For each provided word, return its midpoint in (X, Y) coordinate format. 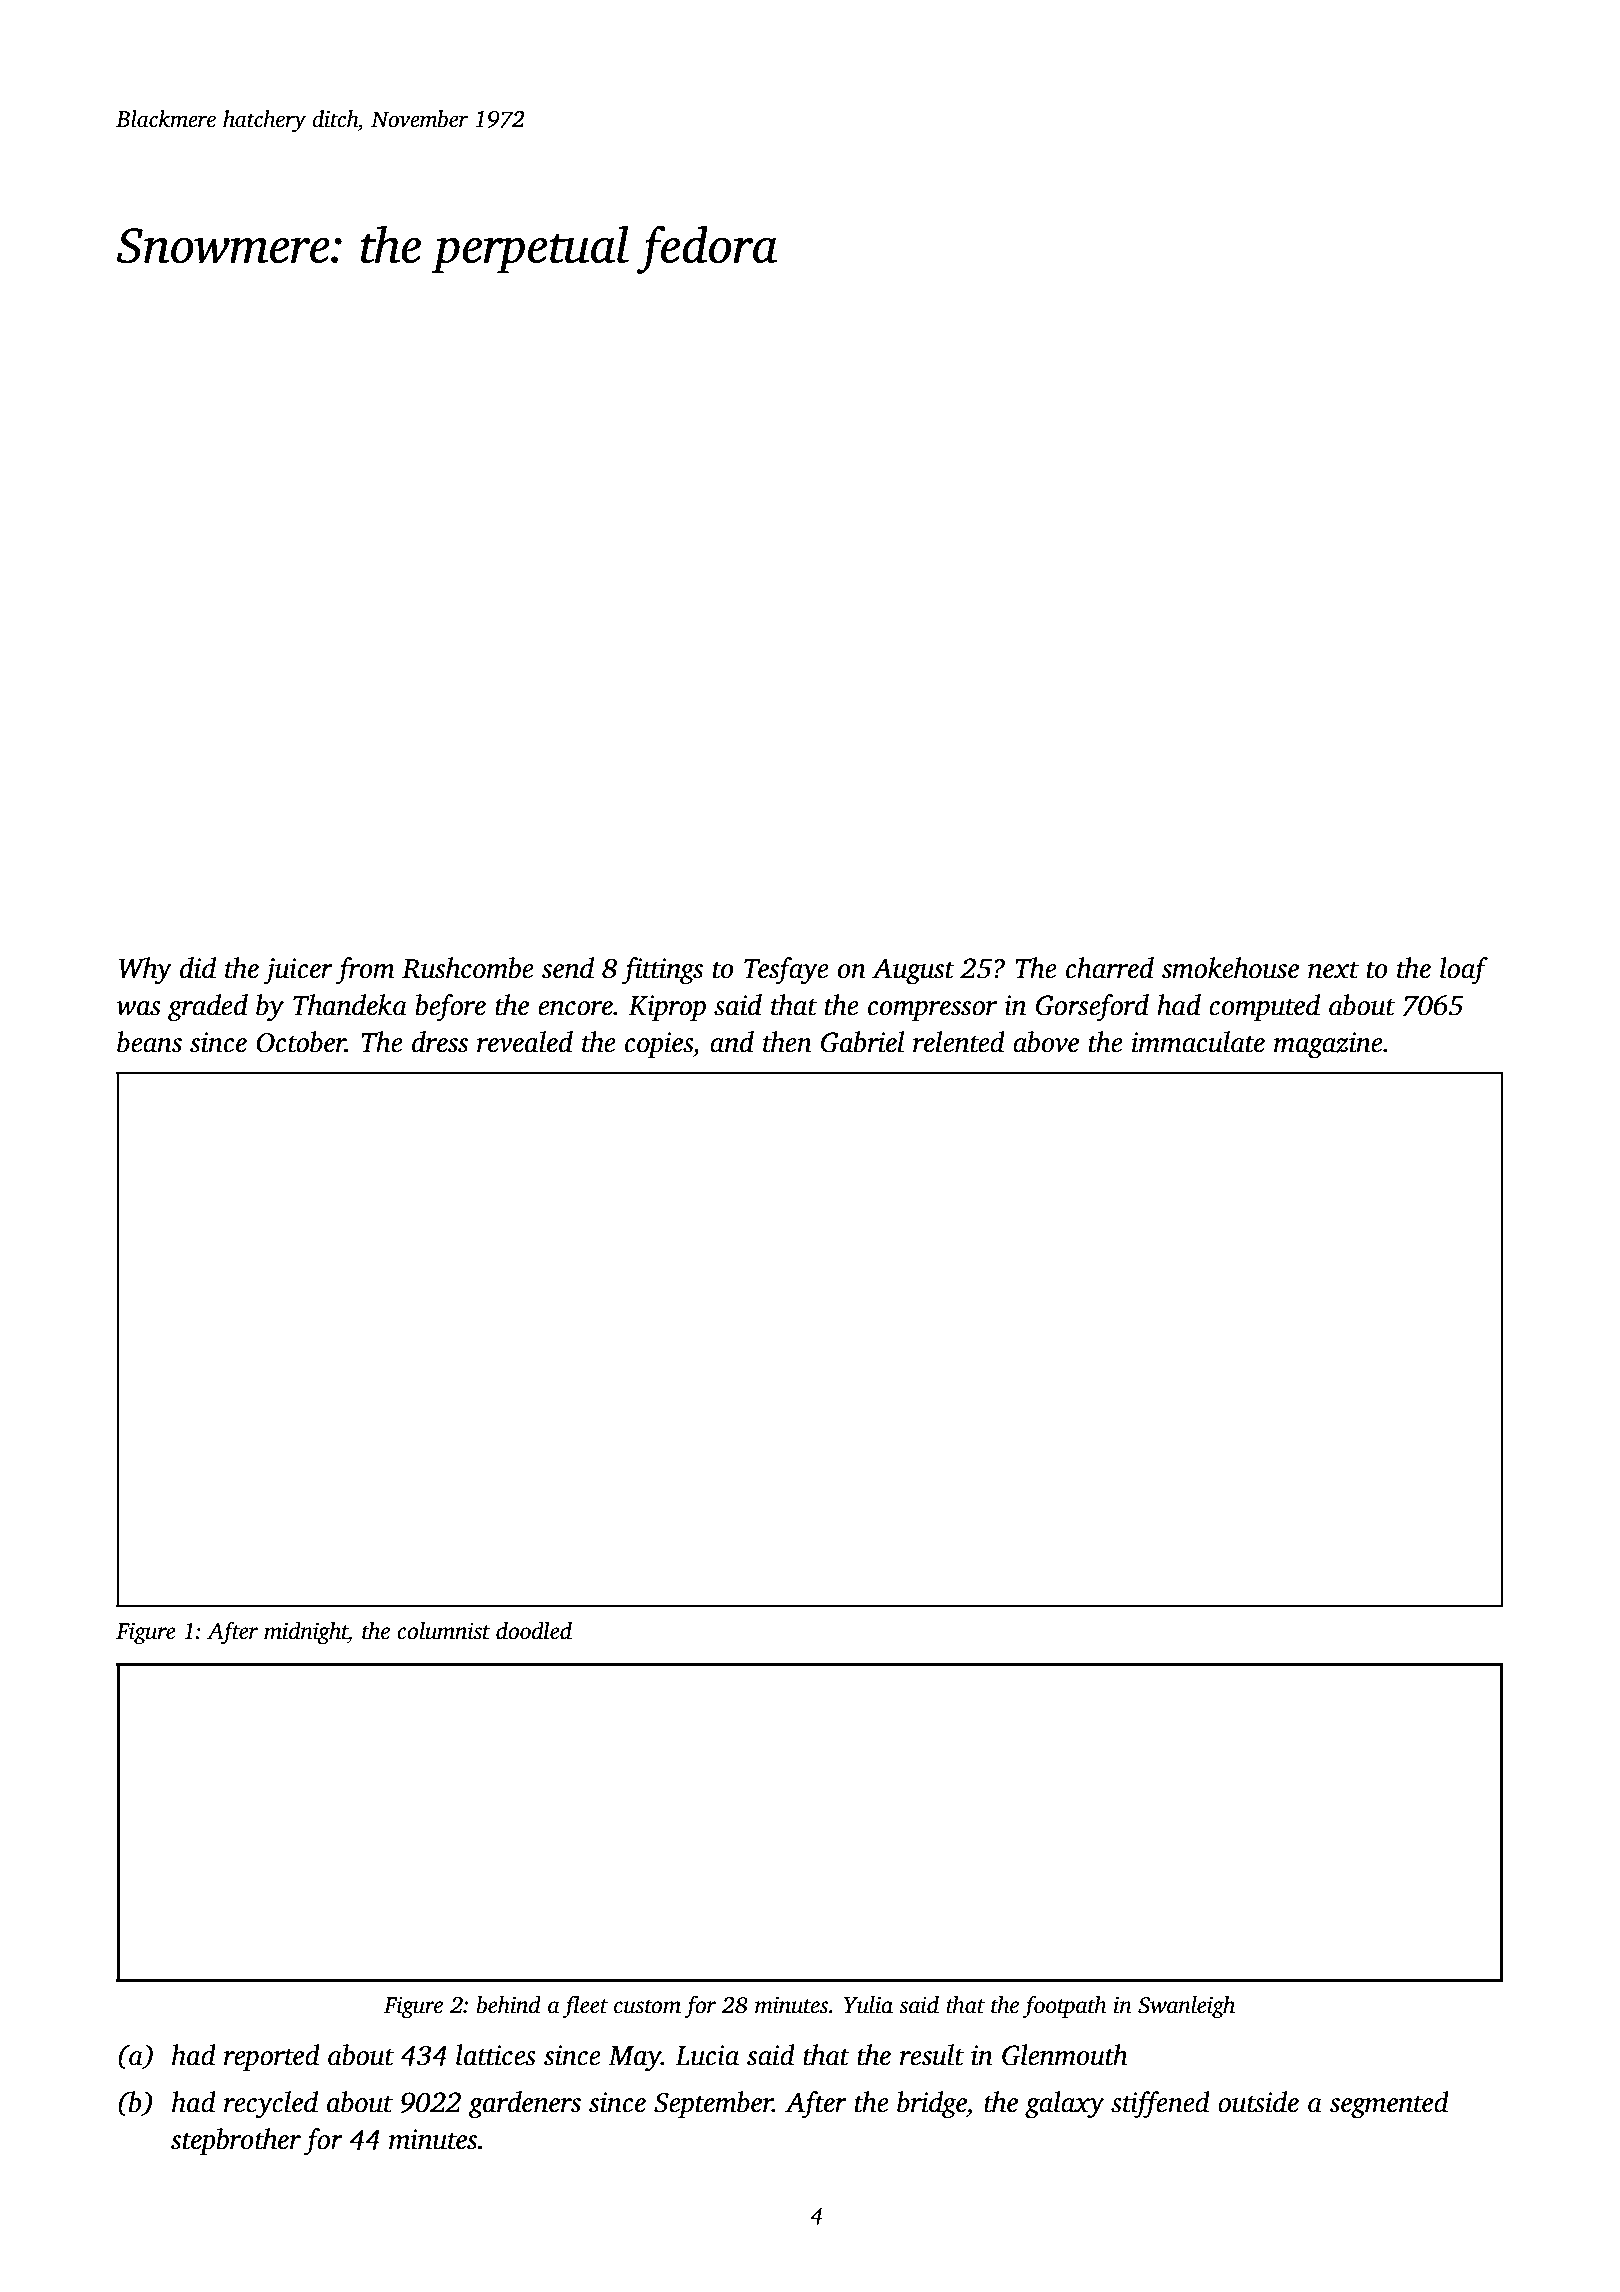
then (787, 1042)
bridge (931, 2105)
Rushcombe (468, 968)
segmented (1389, 2105)
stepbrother (236, 2141)
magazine (1328, 1045)
